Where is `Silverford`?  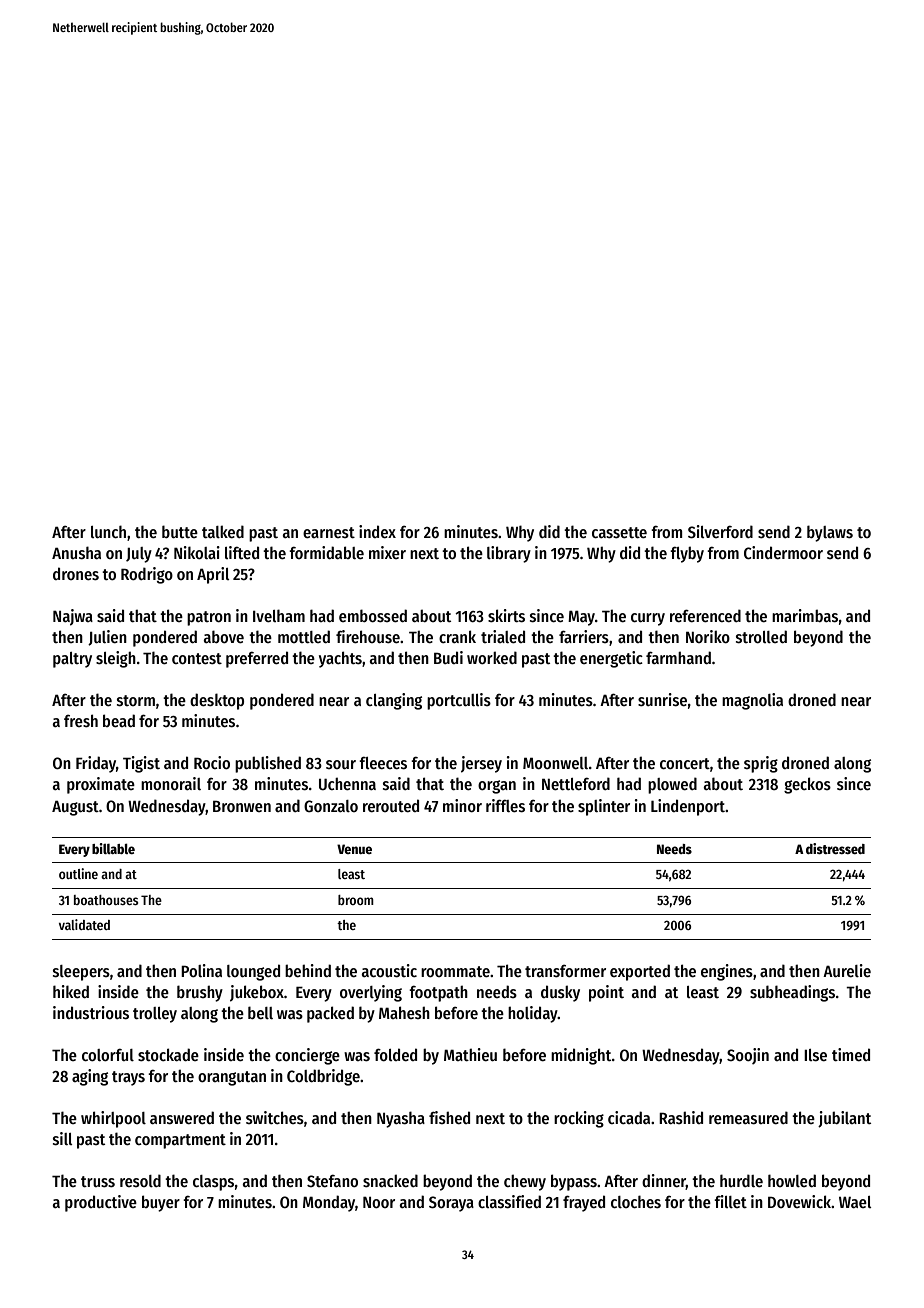
Silverford is located at coordinates (720, 531).
